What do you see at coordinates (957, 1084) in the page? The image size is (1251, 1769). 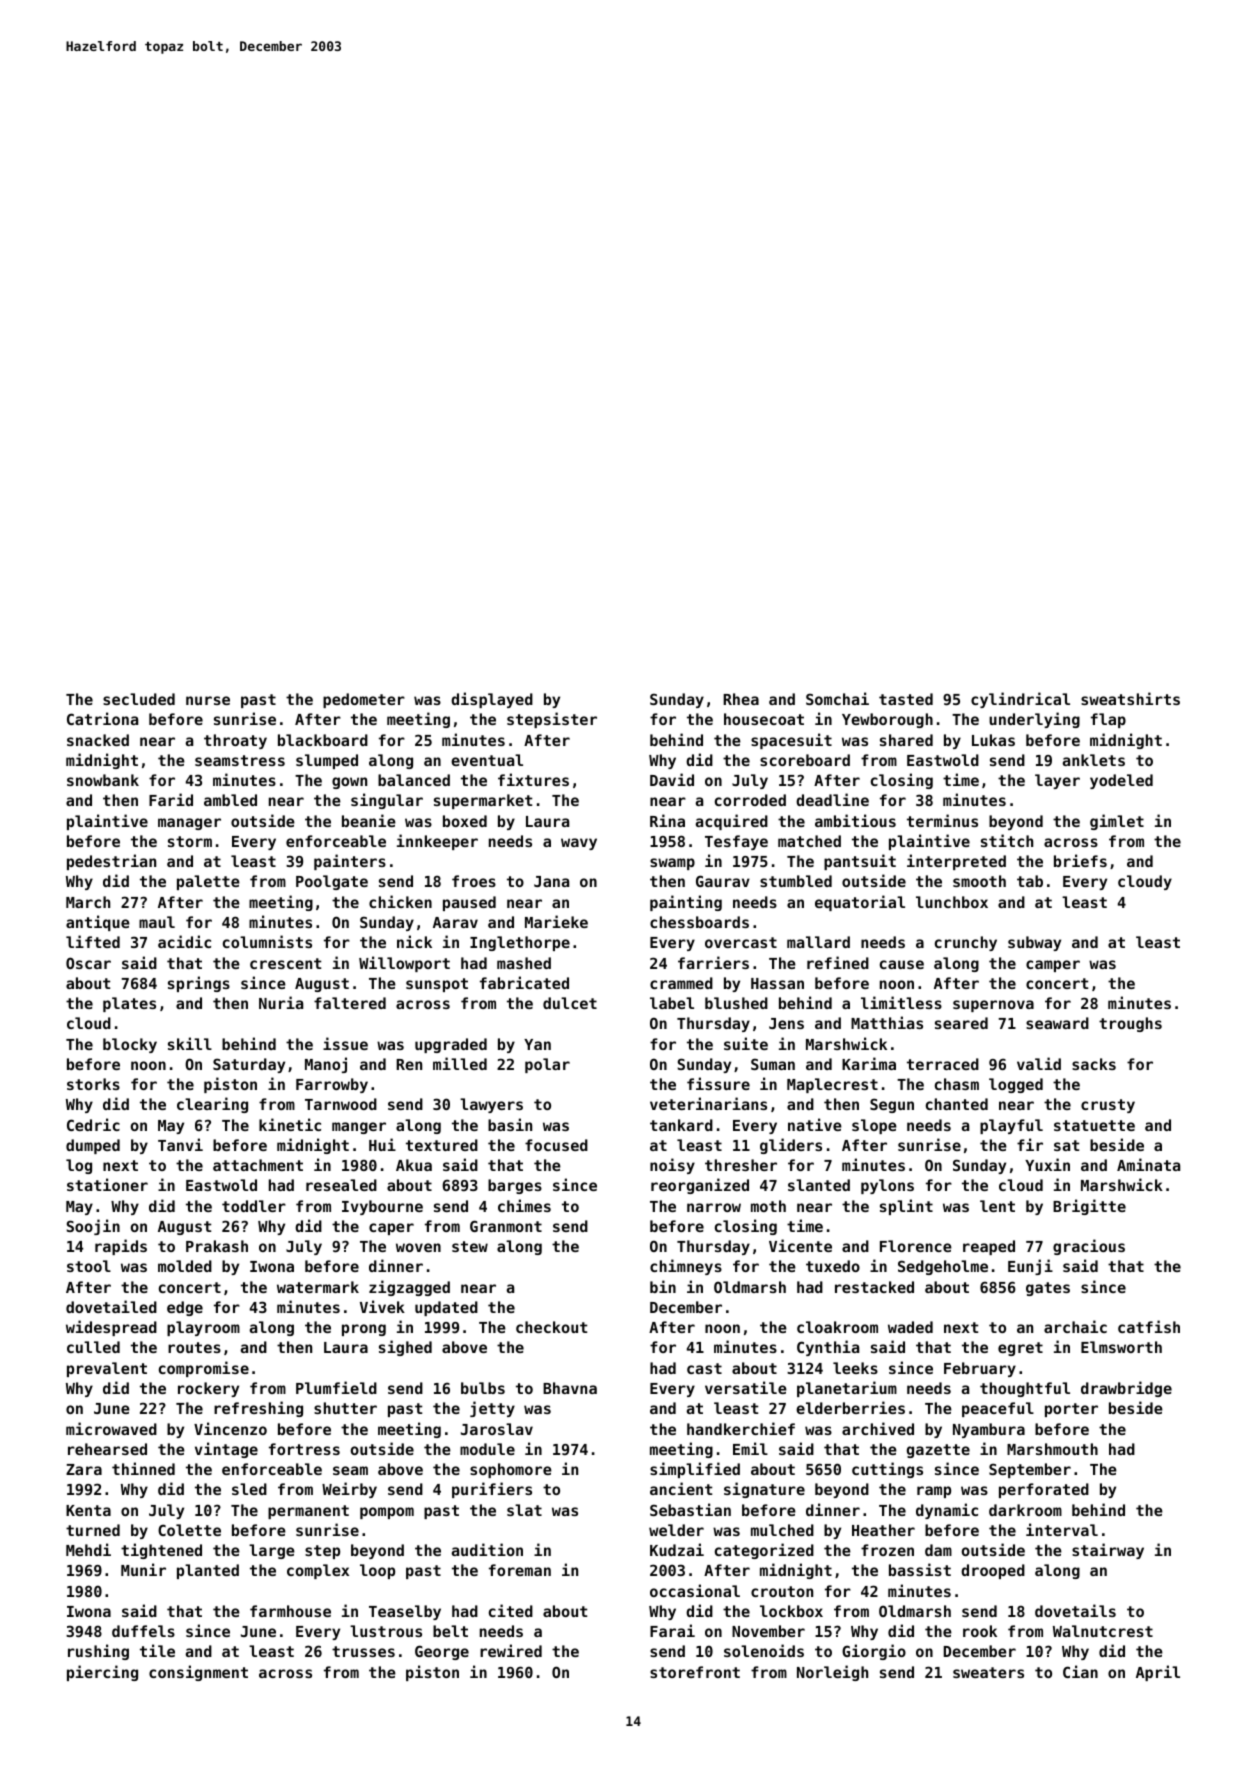 I see `chasm` at bounding box center [957, 1084].
